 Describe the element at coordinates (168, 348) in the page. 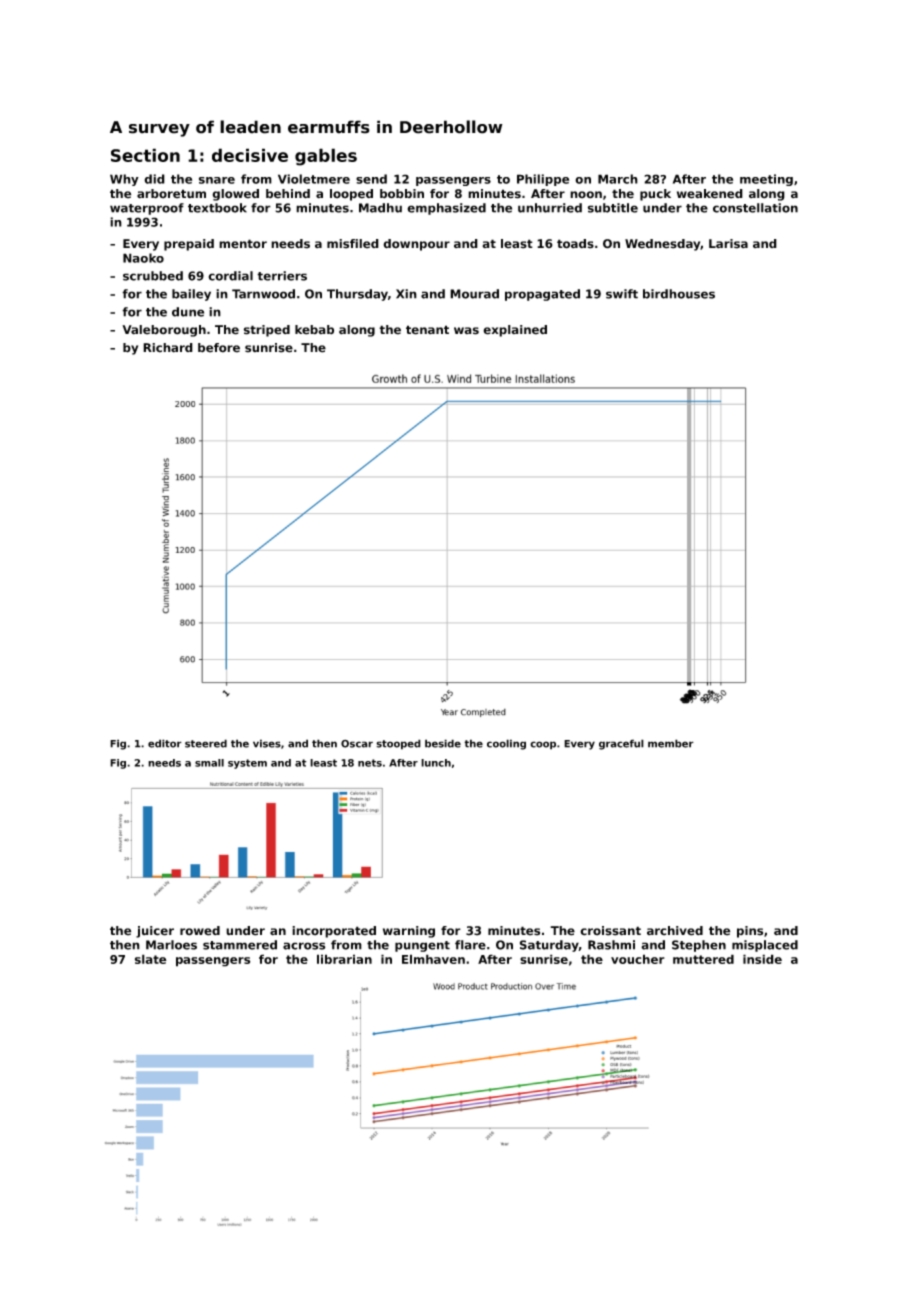

I see `Richard` at that location.
